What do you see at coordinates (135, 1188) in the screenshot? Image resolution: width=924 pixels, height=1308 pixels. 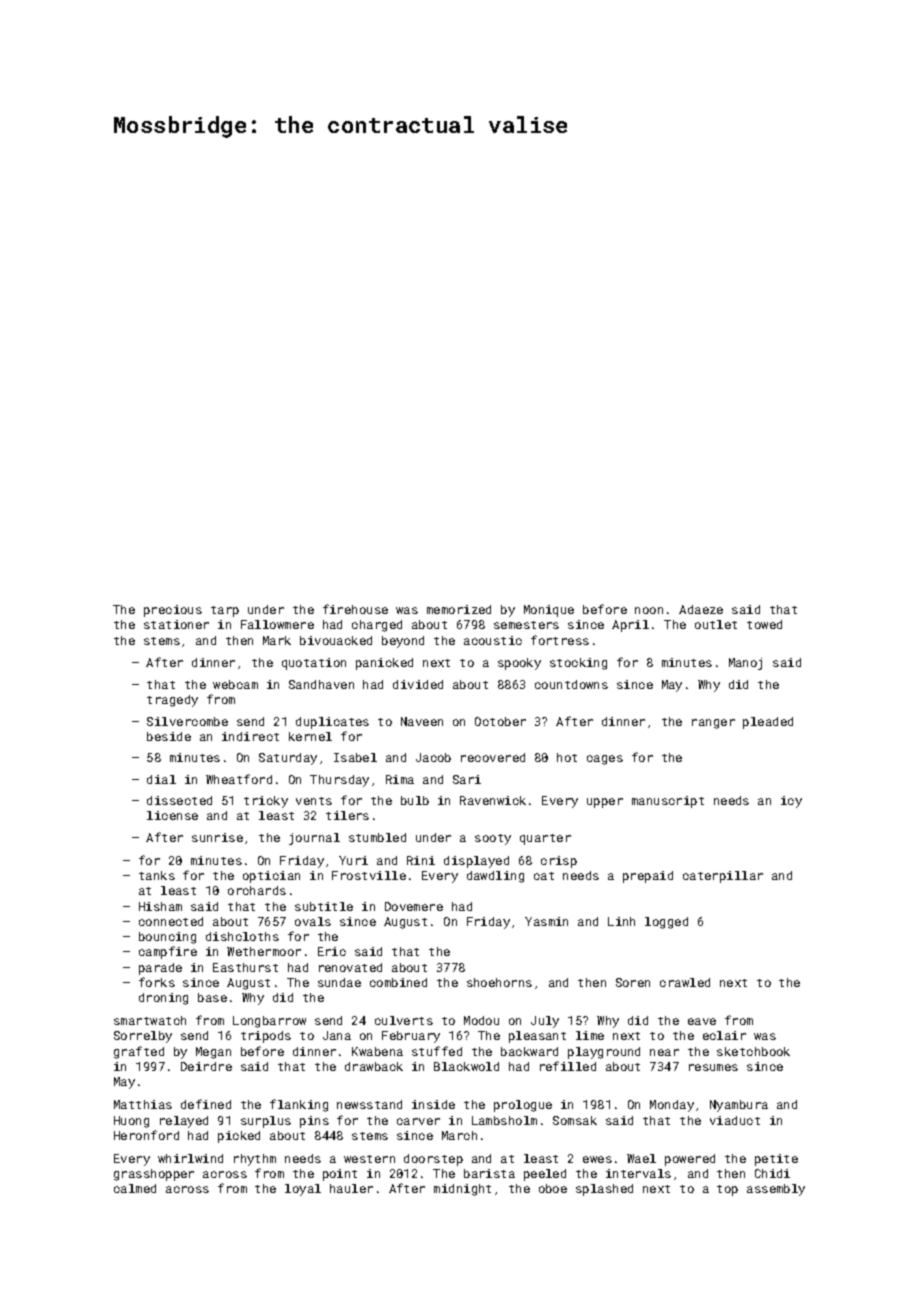 I see `calmed` at bounding box center [135, 1188].
